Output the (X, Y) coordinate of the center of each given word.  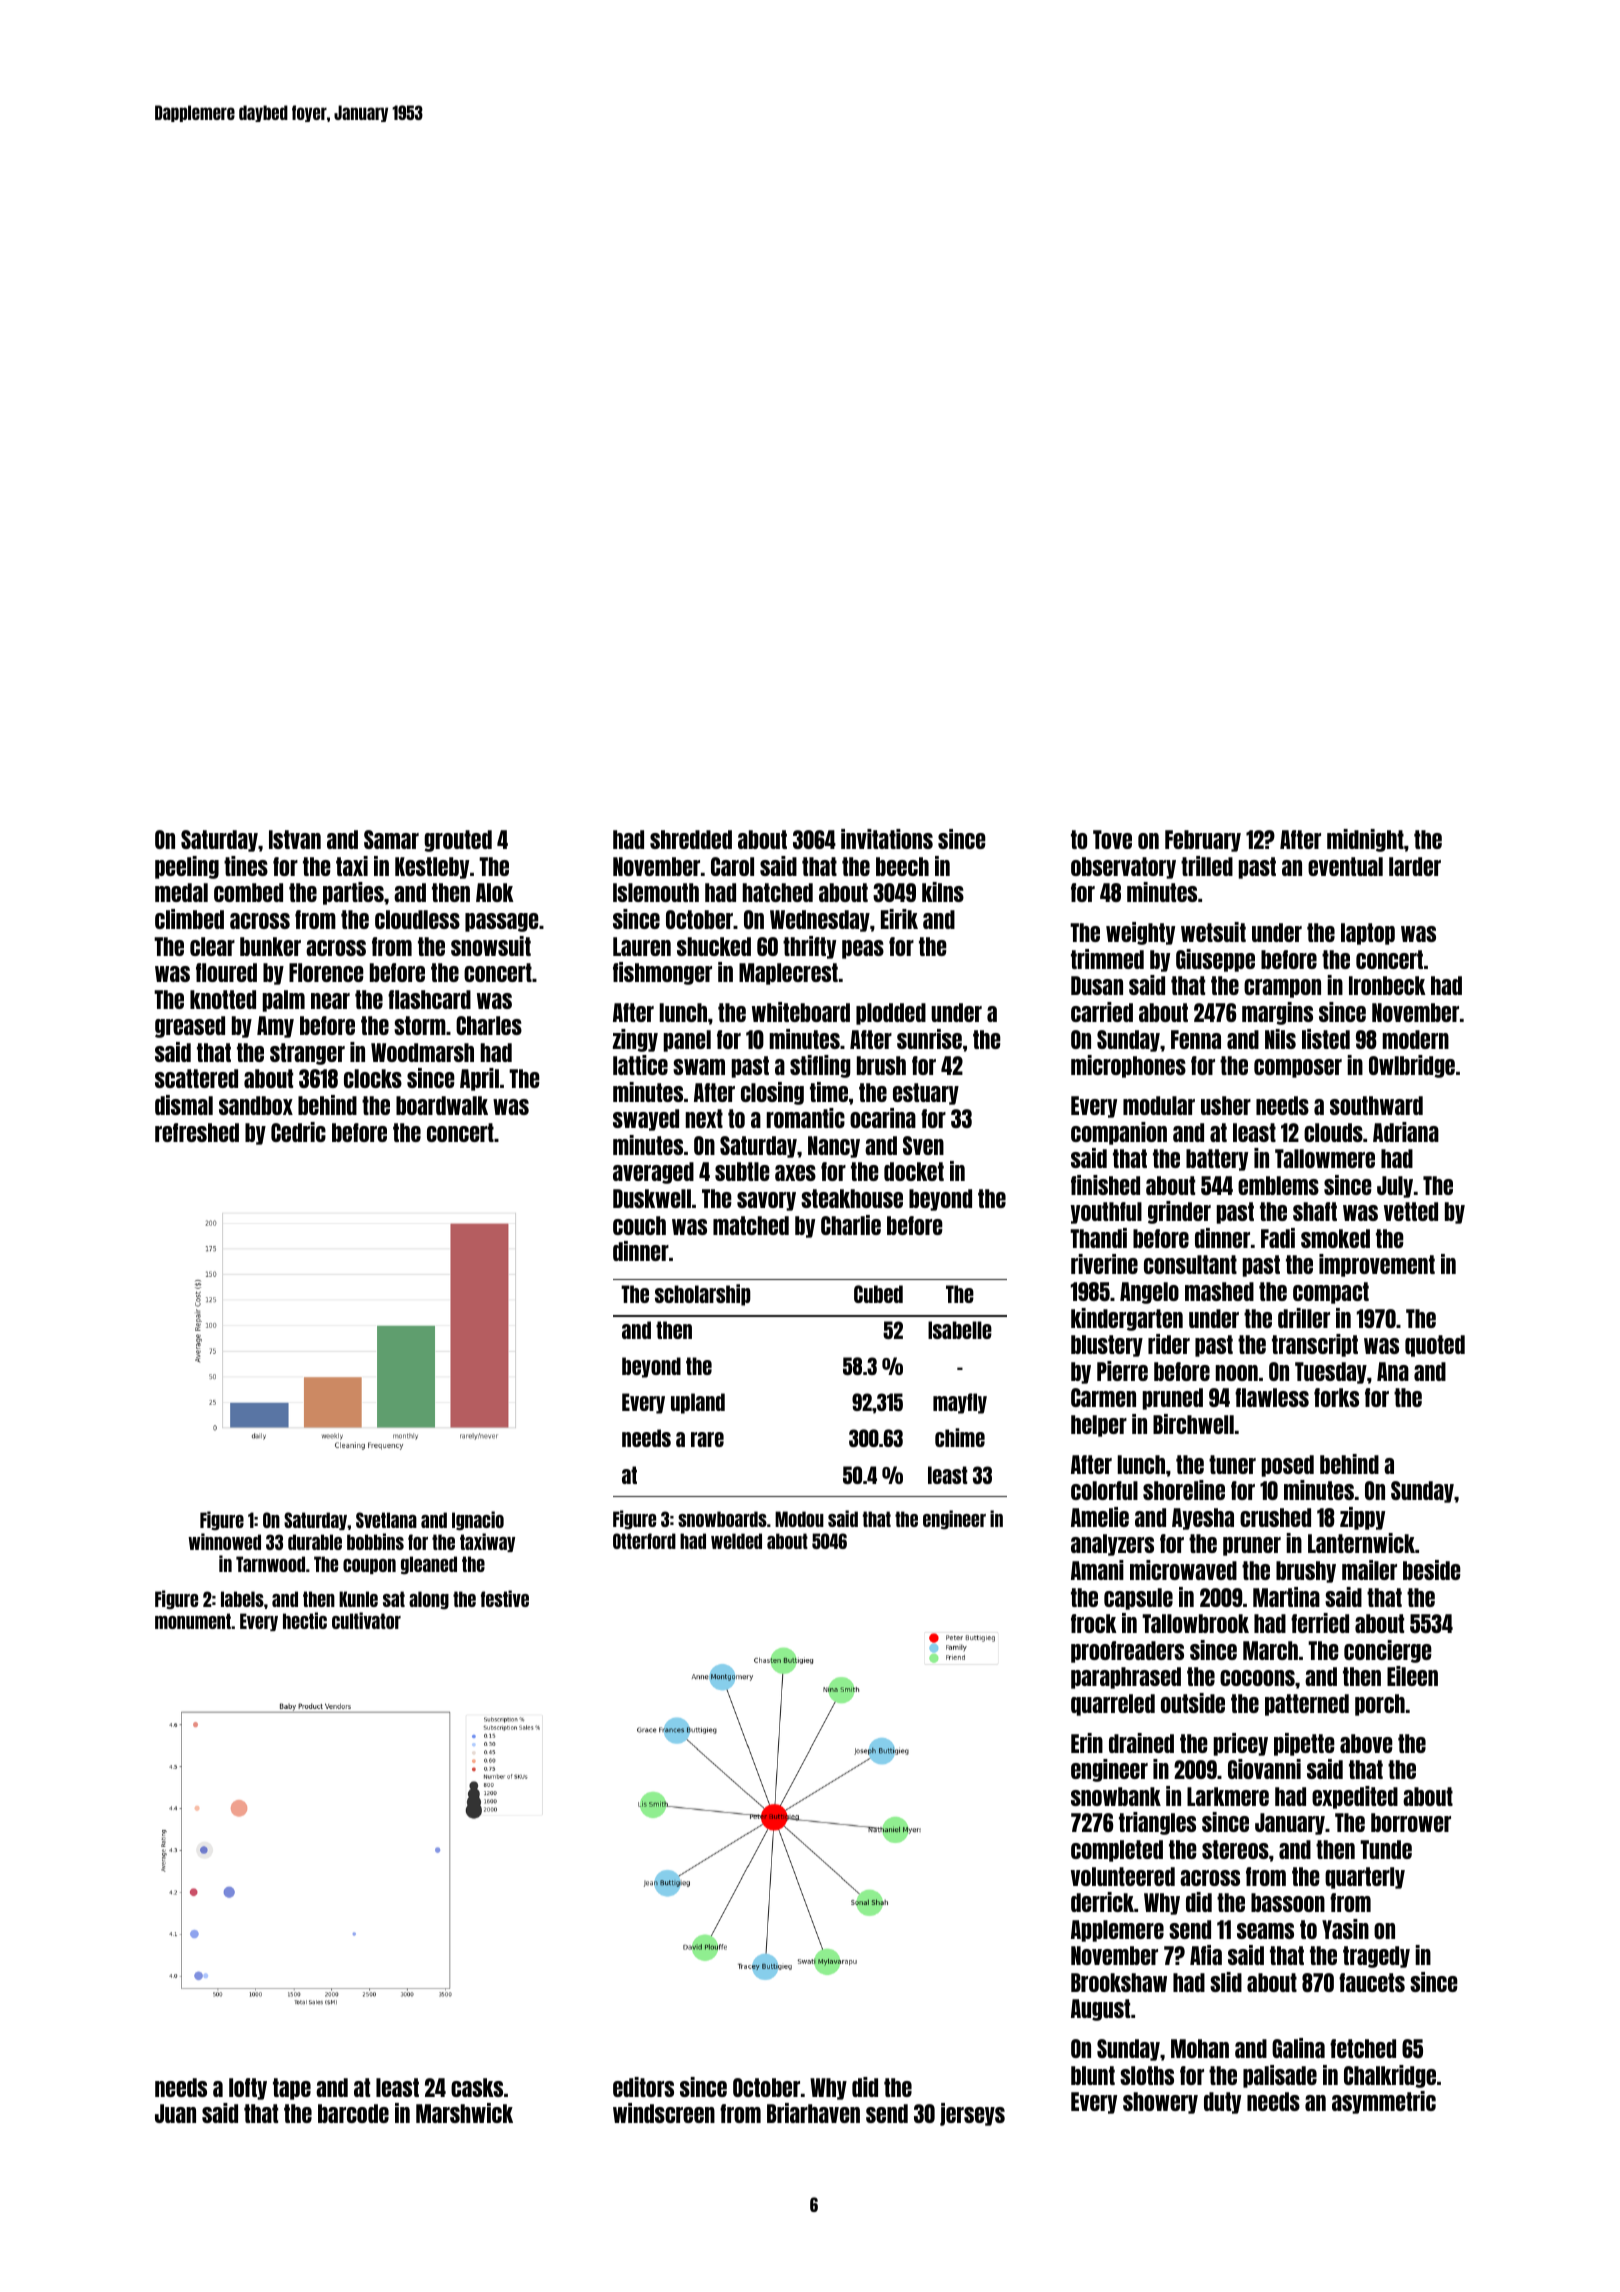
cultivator (366, 1620)
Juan (175, 2113)
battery (1217, 1160)
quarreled (1113, 1705)
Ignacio (478, 1521)
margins (1277, 1013)
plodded (891, 1014)
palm (284, 1001)
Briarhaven (813, 2113)
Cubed (878, 1294)
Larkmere (1228, 1796)
